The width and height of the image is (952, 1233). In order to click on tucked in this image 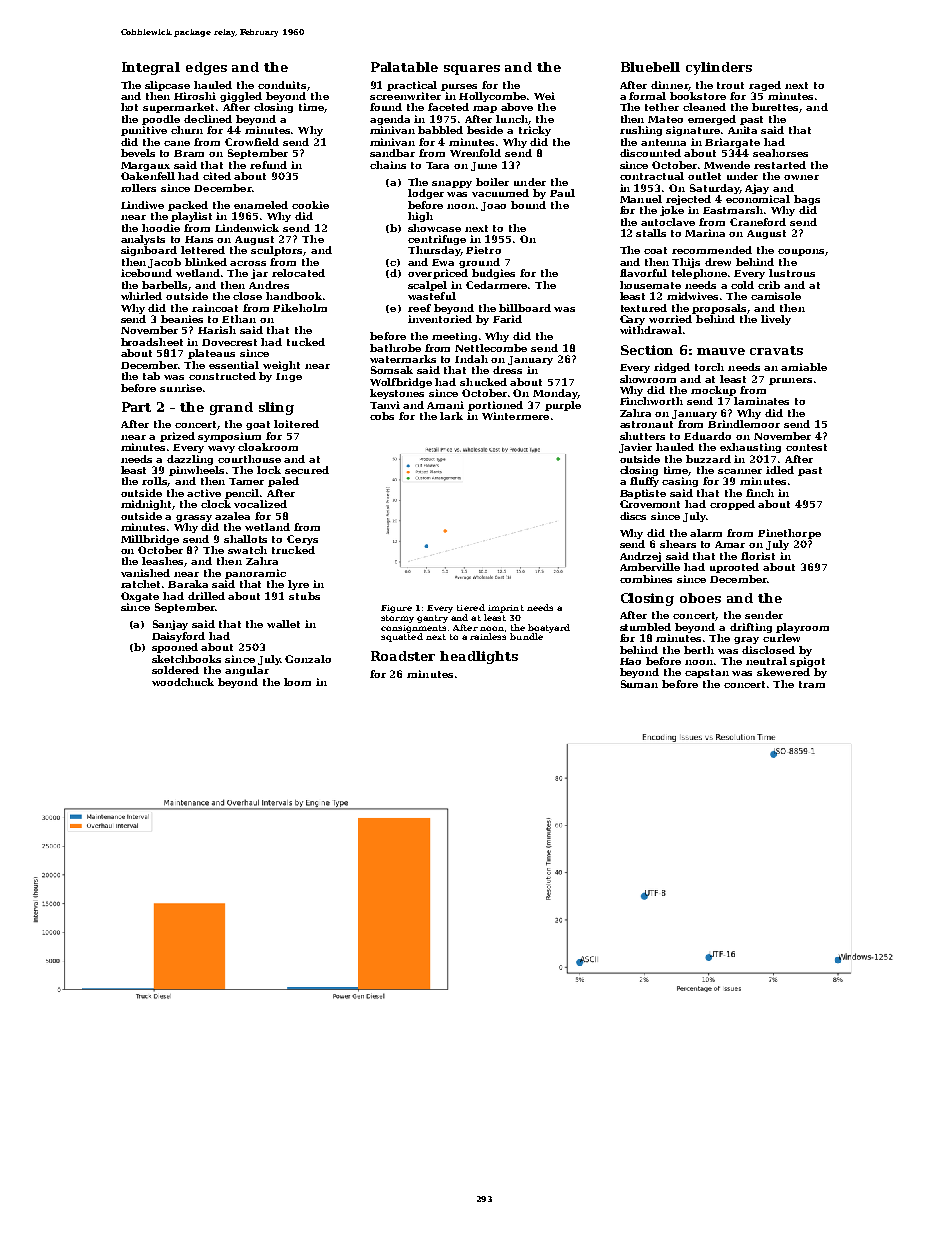, I will do `click(306, 342)`.
